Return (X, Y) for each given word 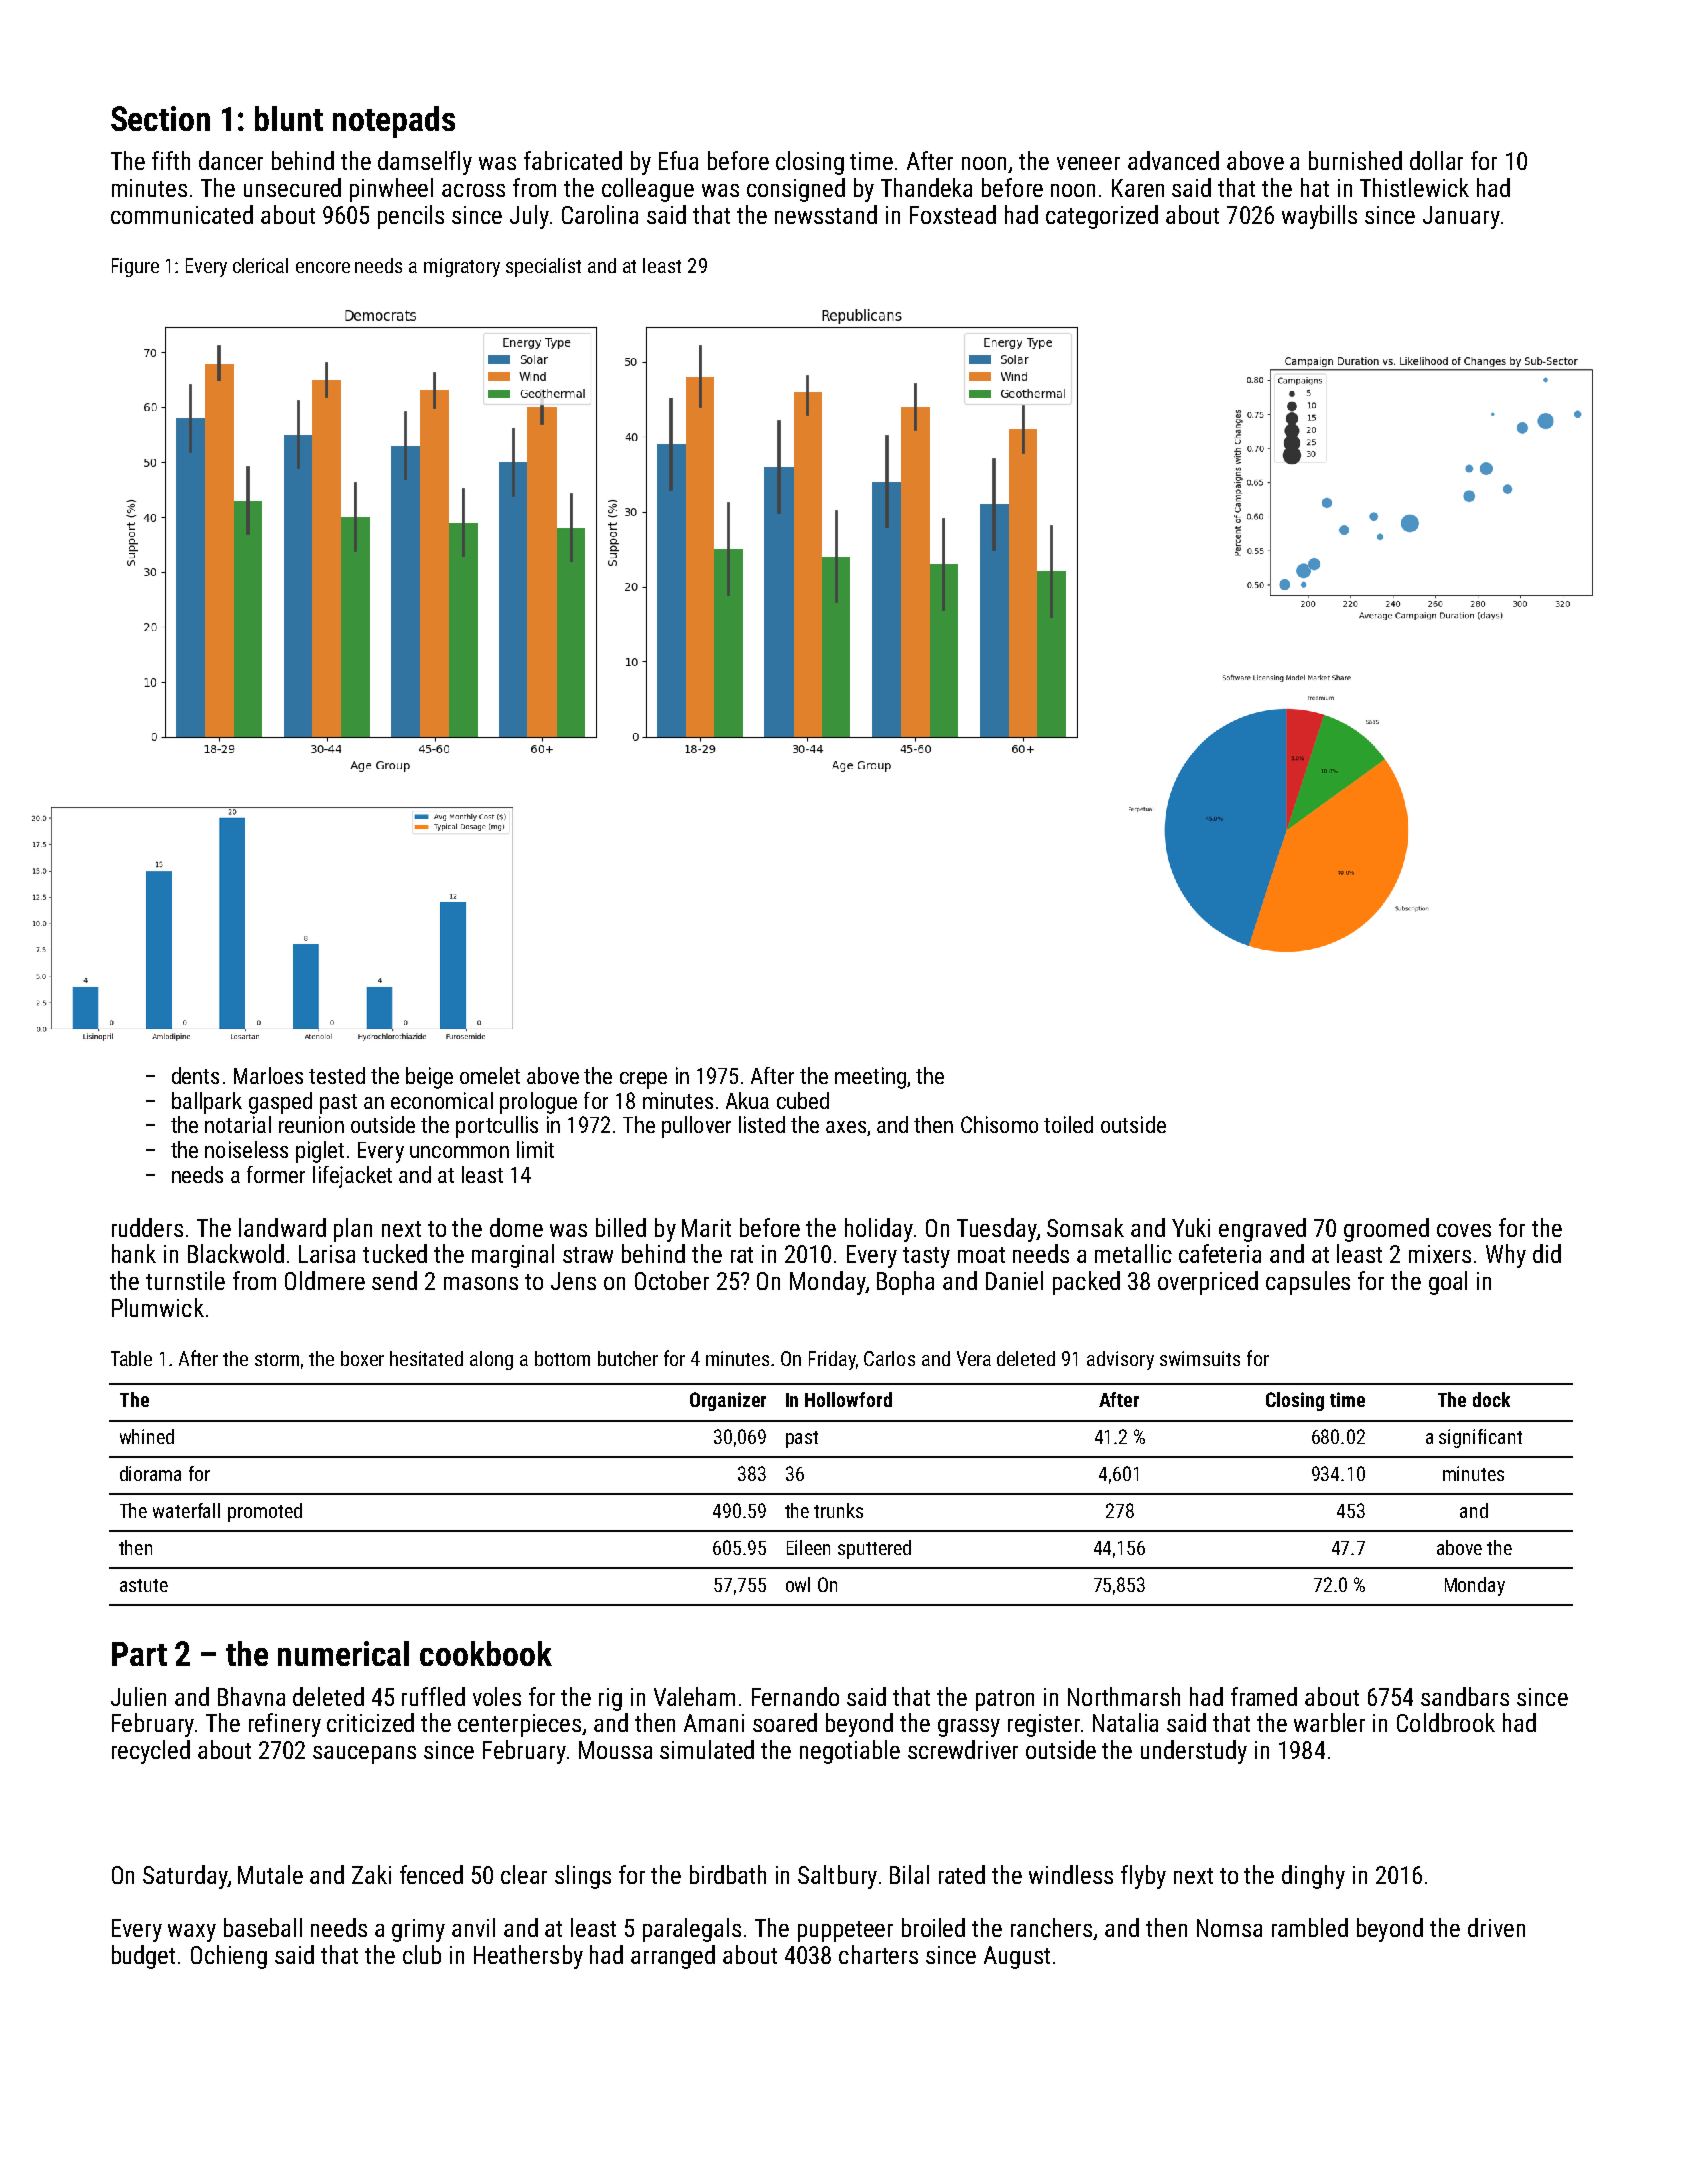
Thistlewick (1414, 187)
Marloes (268, 1075)
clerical (260, 265)
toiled (1068, 1124)
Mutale (270, 1874)
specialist (543, 267)
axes (846, 1127)
